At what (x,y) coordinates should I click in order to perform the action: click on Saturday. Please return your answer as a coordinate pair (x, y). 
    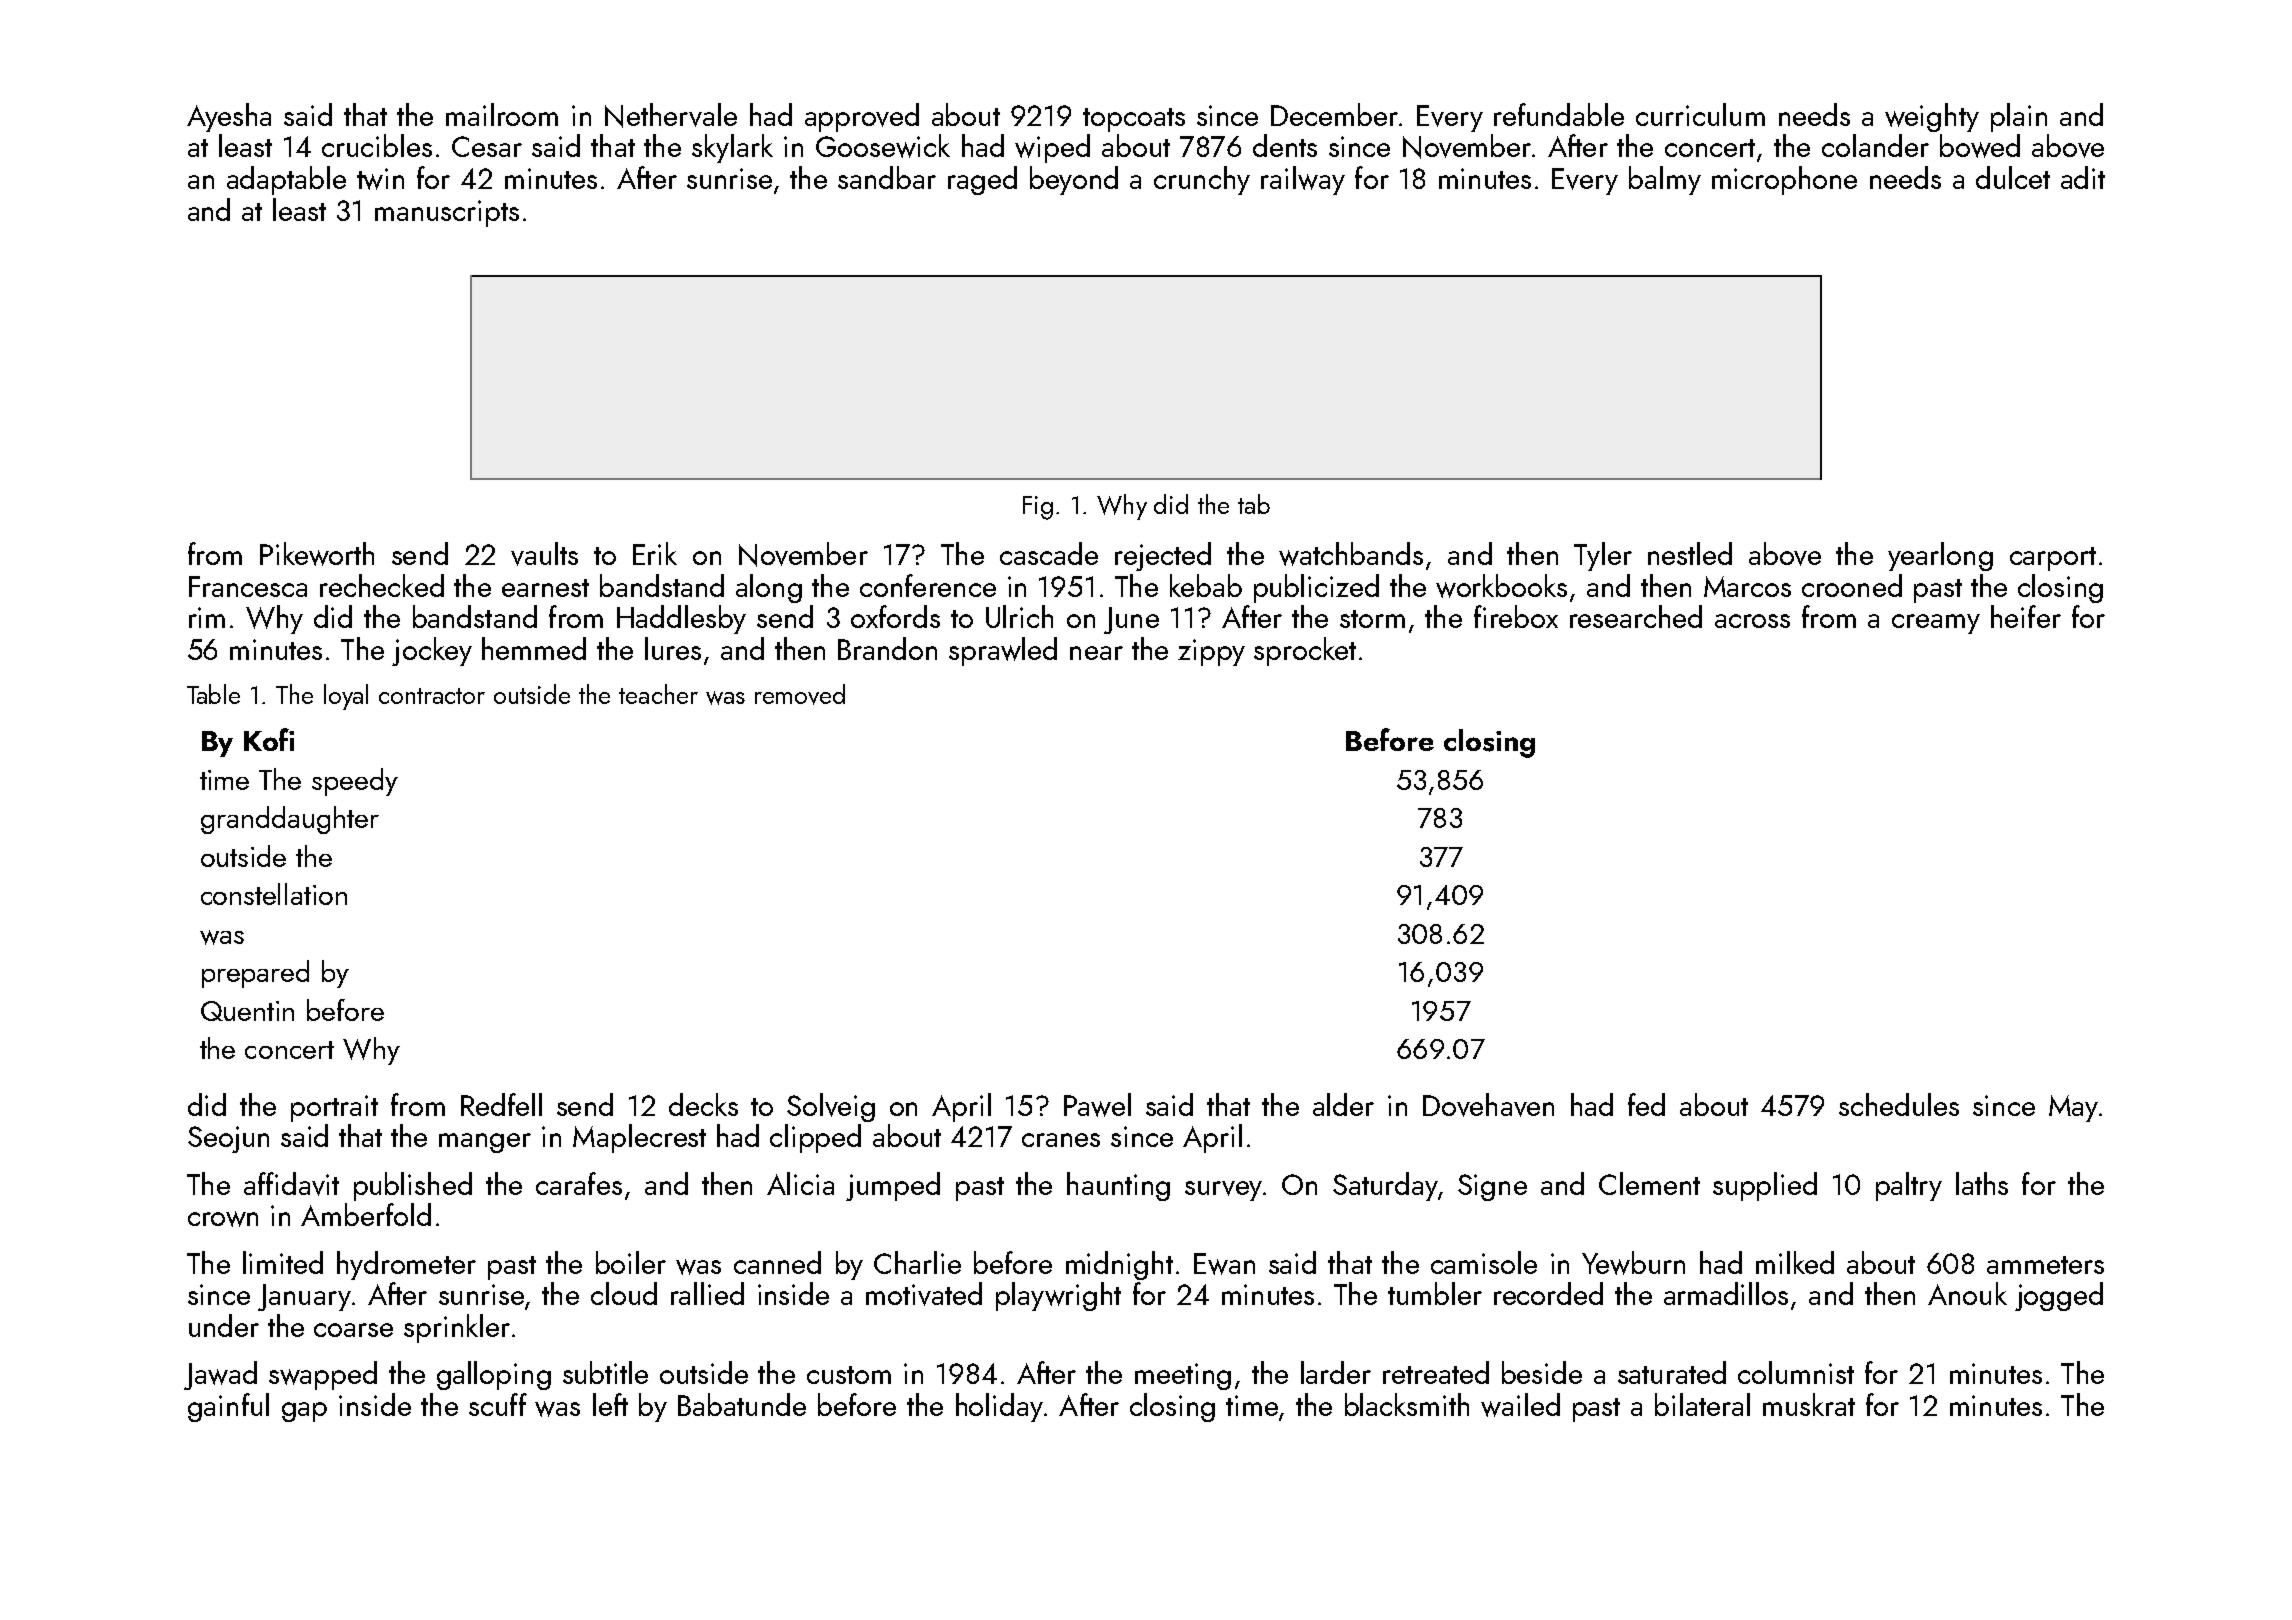
    Looking at the image, I should click on (1385, 1186).
